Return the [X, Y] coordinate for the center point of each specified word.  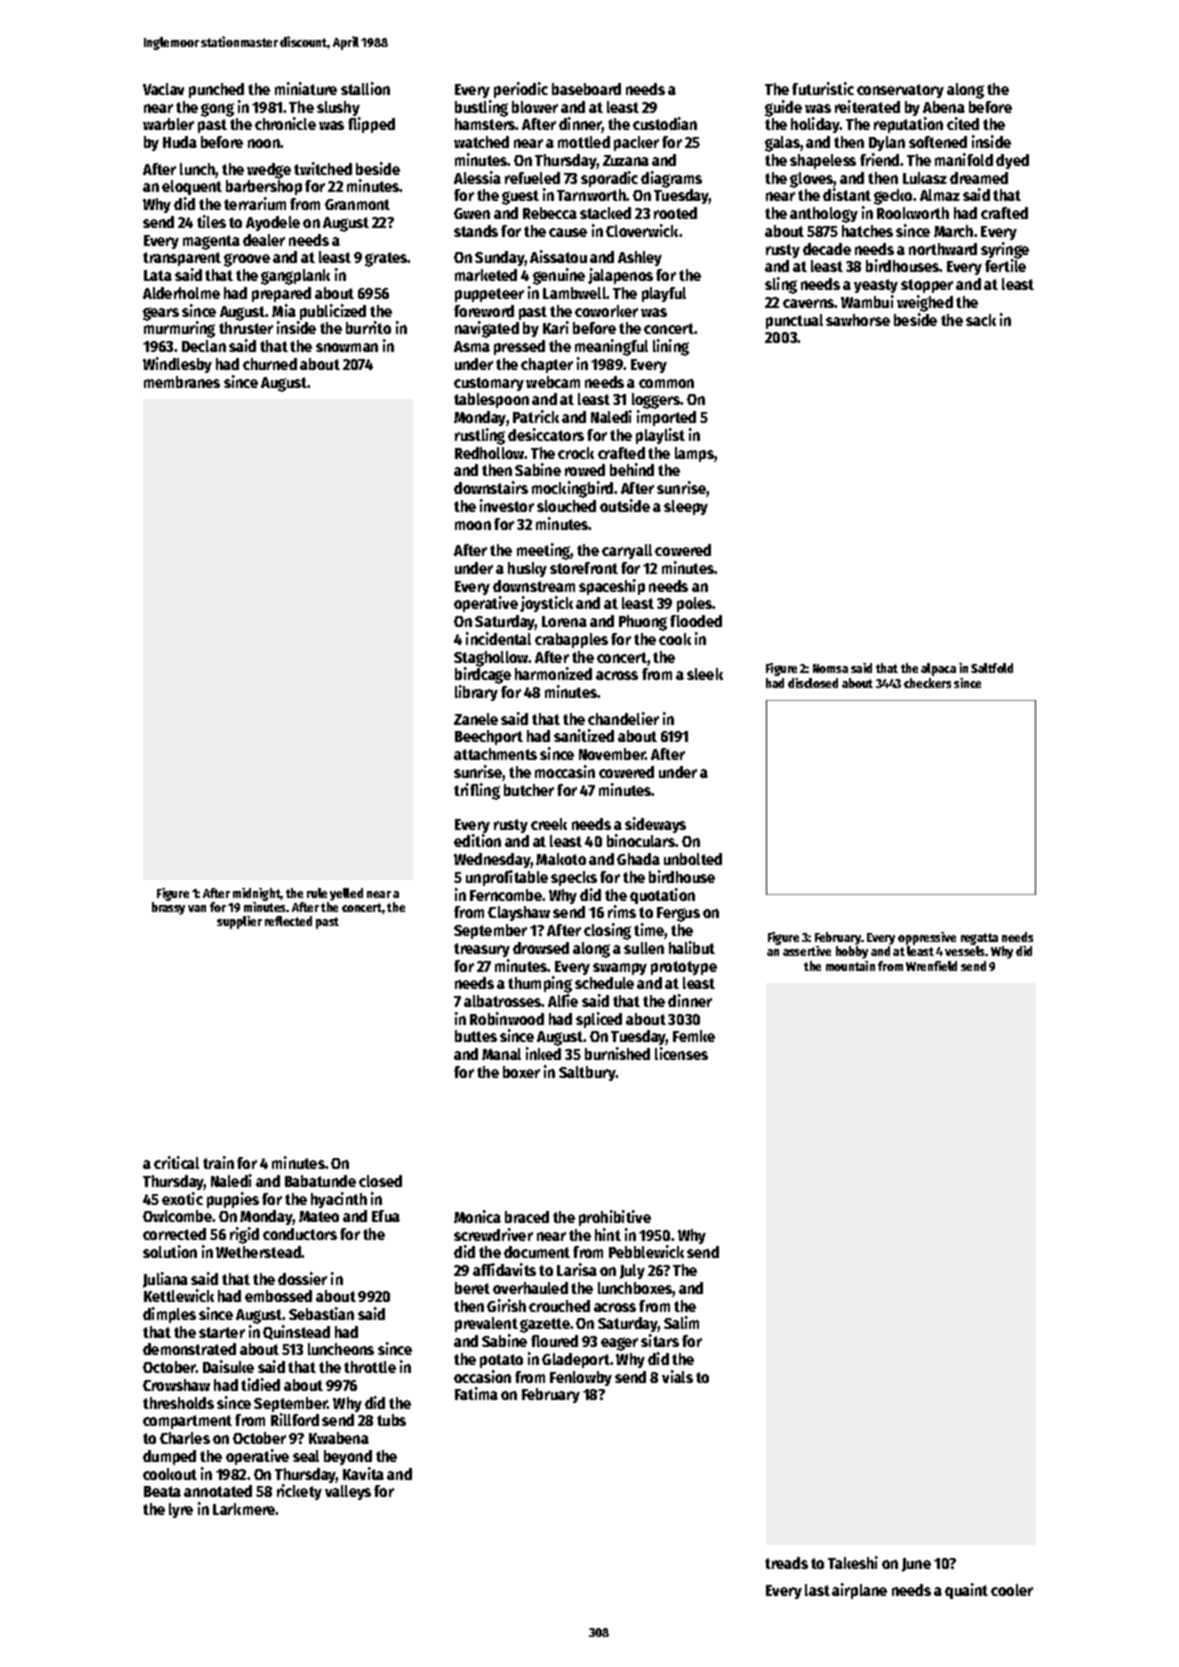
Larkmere [244, 1509]
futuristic [823, 88]
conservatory [900, 91]
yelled [346, 894]
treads [786, 1563]
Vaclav [163, 89]
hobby [852, 952]
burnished [617, 1053]
